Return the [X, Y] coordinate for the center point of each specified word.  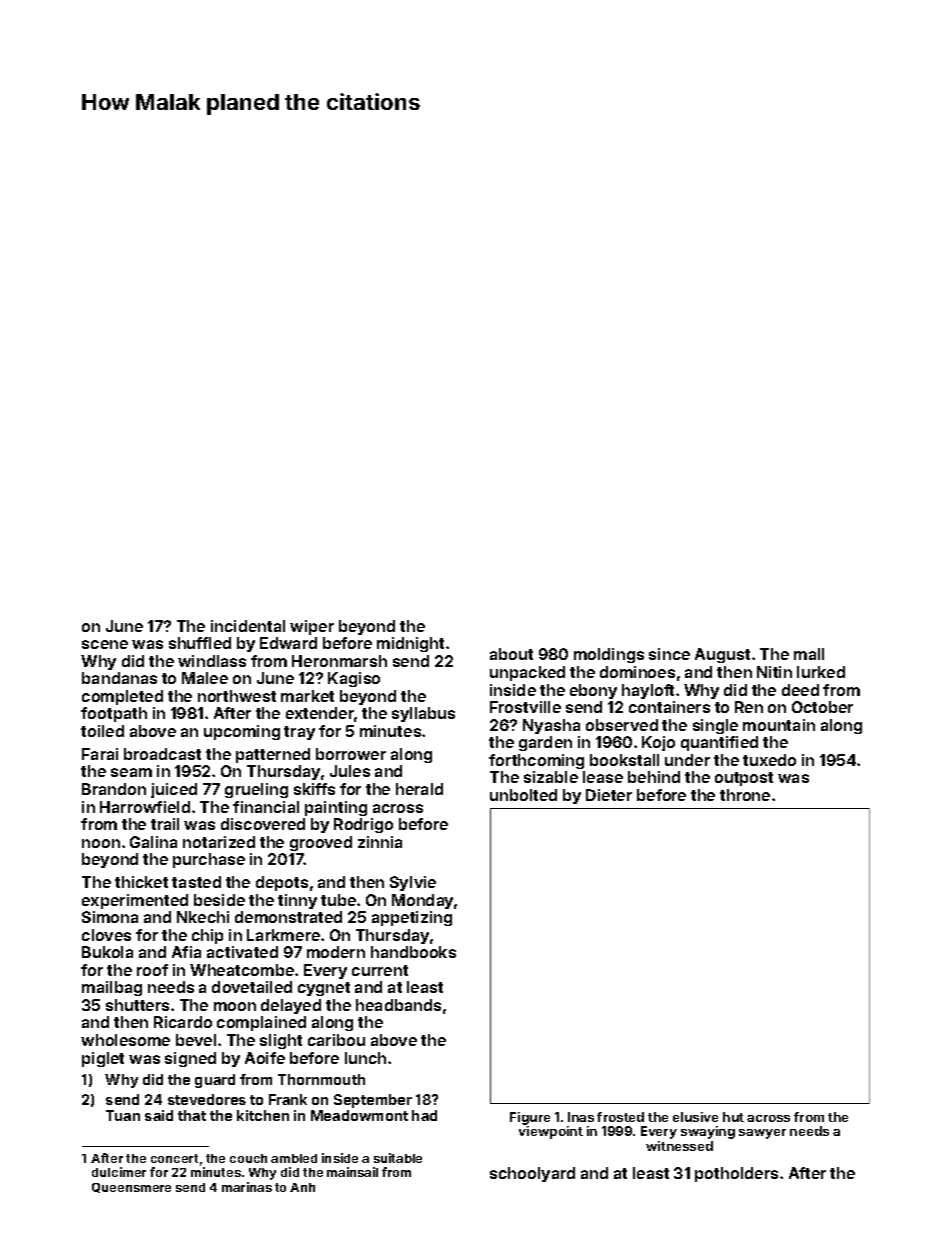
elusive [695, 1117]
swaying [708, 1132]
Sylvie [413, 883]
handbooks [413, 952]
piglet [103, 1059]
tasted [196, 882]
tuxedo [769, 760]
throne [745, 795]
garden [545, 743]
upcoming [242, 732]
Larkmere [283, 935]
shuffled [200, 643]
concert [174, 1158]
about [511, 654]
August [722, 655]
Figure [530, 1118]
